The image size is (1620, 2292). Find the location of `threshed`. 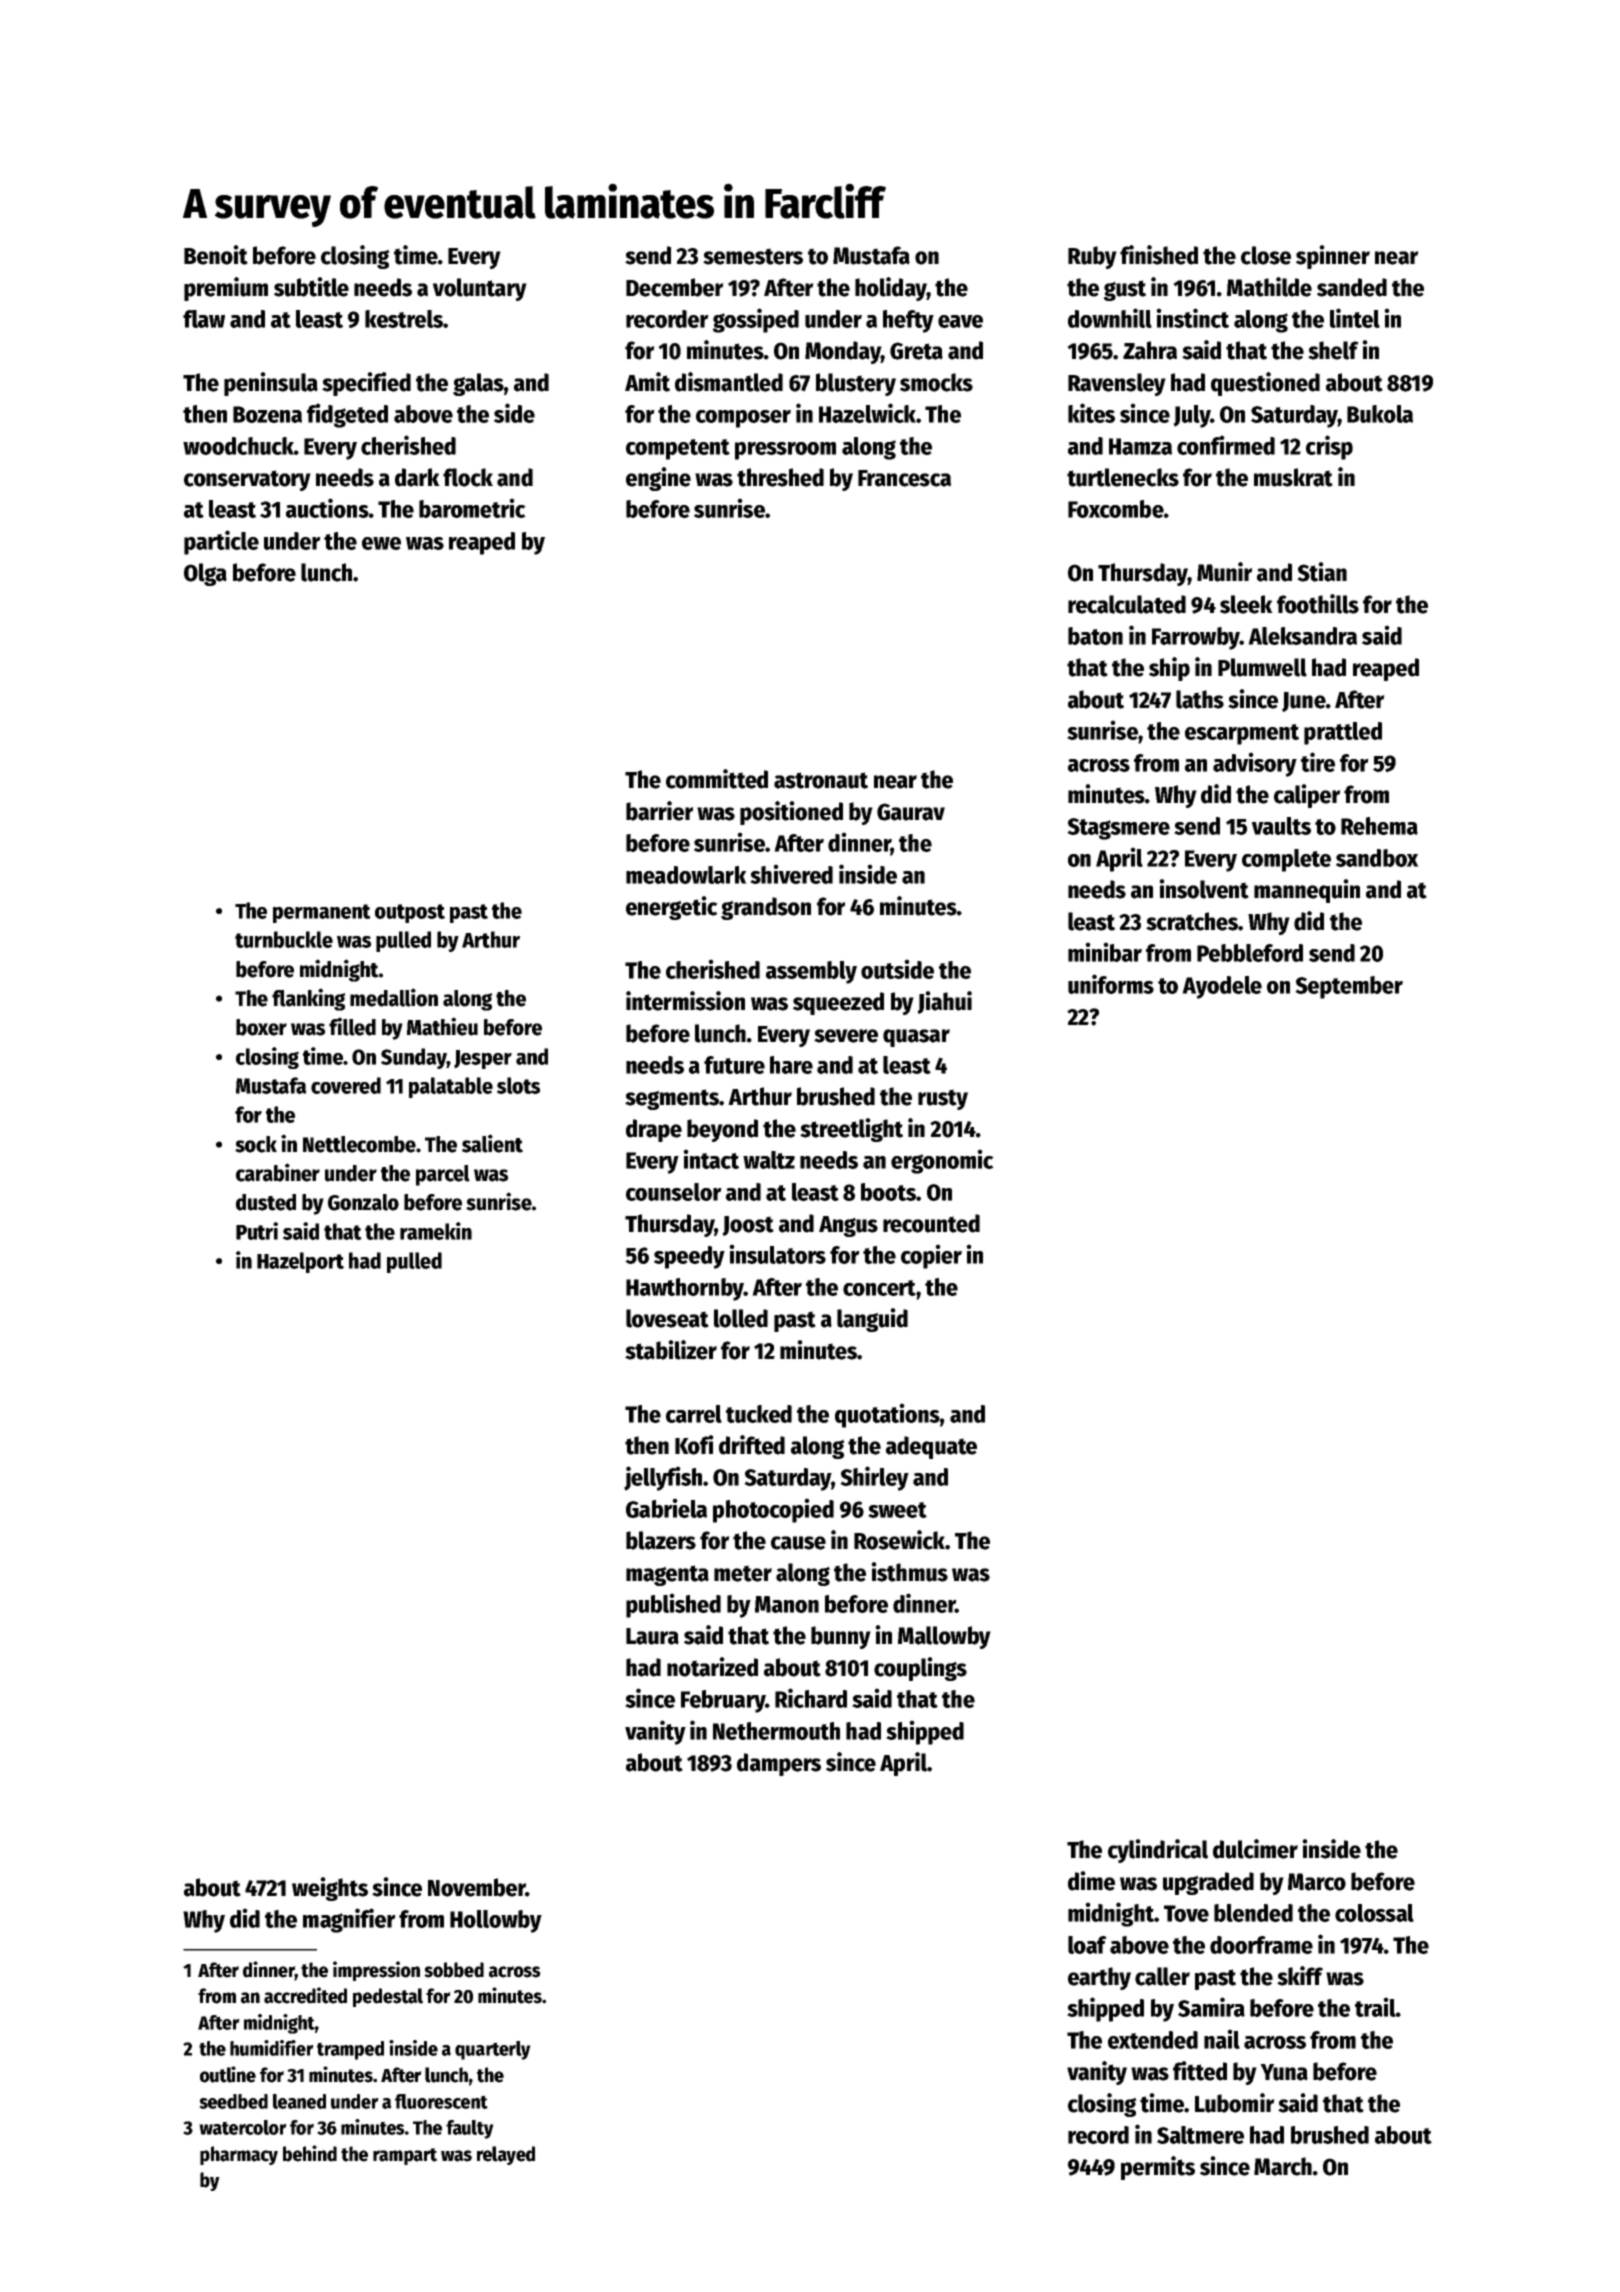

threshed is located at coordinates (780, 477).
